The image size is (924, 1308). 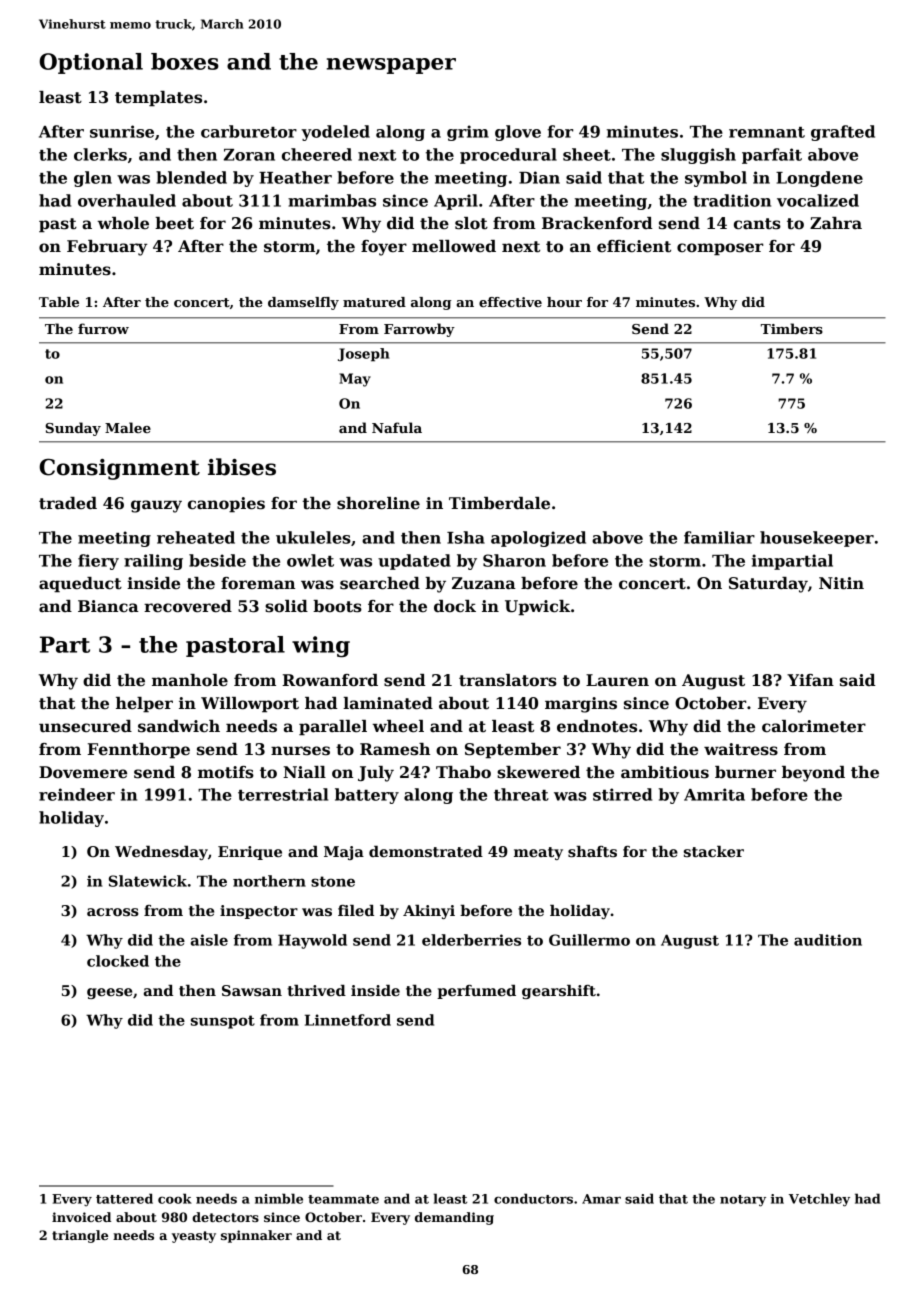 What do you see at coordinates (429, 912) in the screenshot?
I see `Akinyi` at bounding box center [429, 912].
